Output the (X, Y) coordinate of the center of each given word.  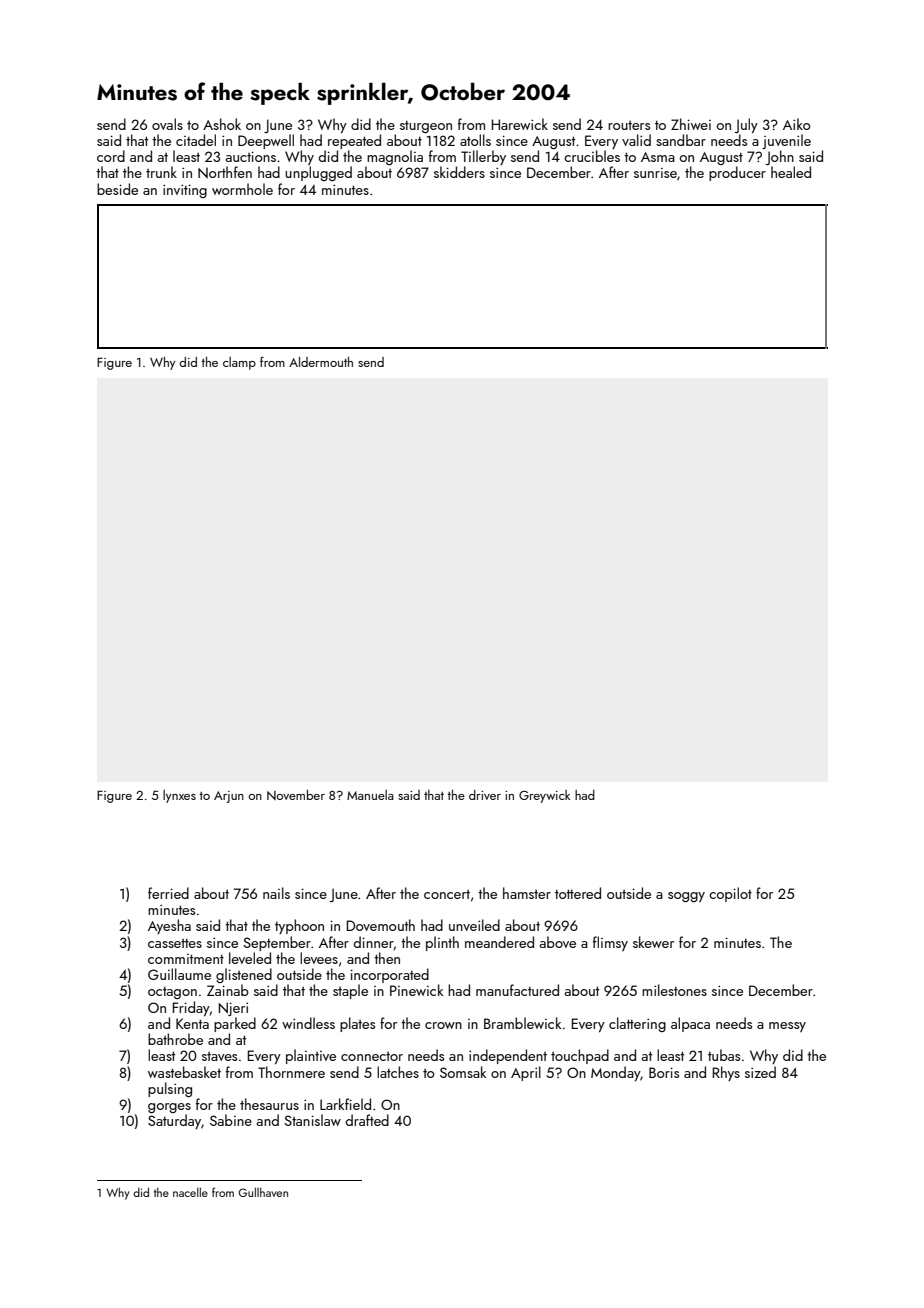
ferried (168, 893)
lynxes (179, 796)
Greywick (544, 796)
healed (791, 172)
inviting (185, 191)
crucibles (592, 156)
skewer (653, 942)
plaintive (311, 1056)
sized (760, 1072)
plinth (442, 943)
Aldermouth (321, 362)
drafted (367, 1120)
